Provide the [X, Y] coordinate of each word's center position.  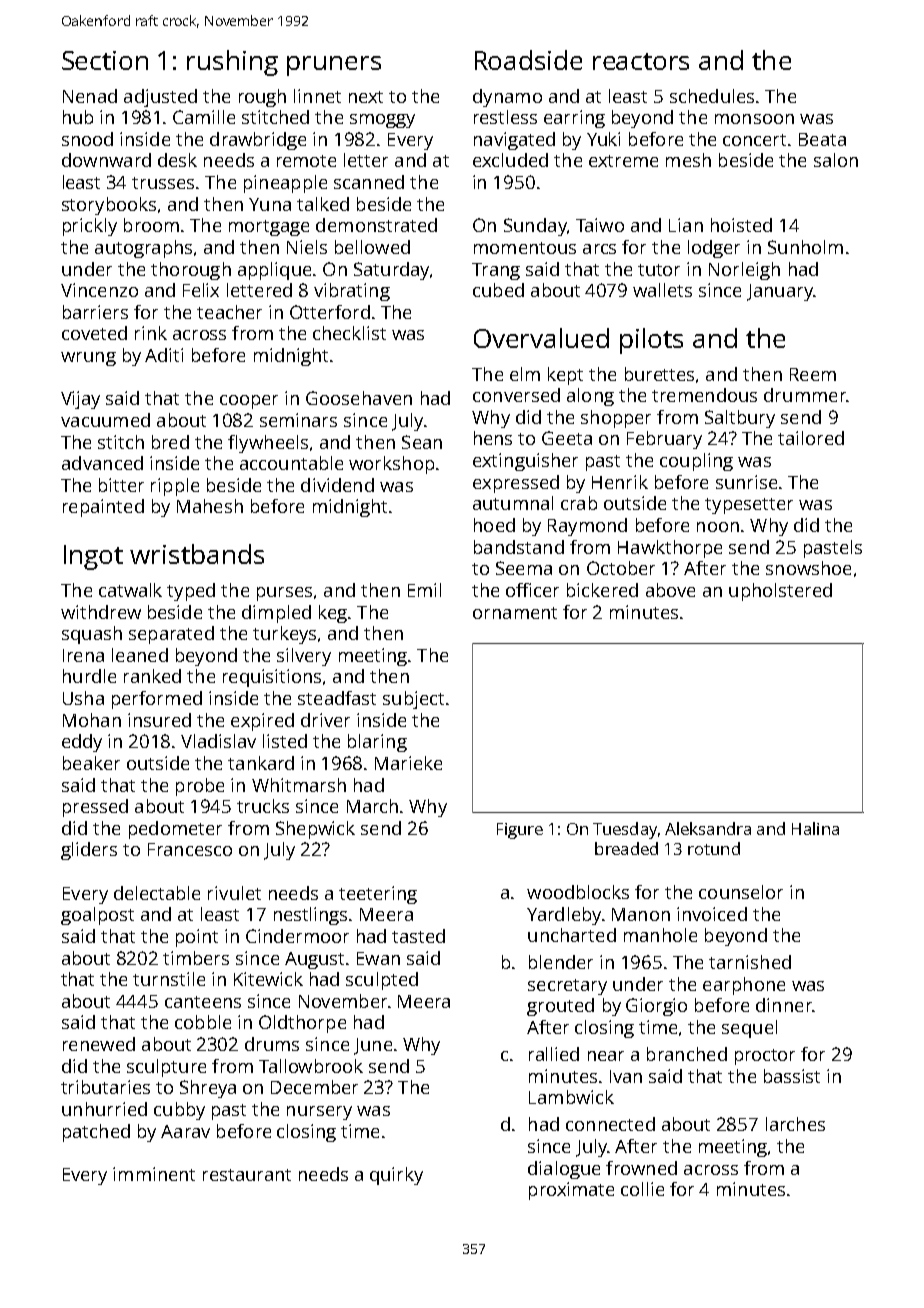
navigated [514, 141]
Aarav [185, 1131]
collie [642, 1189]
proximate [571, 1191]
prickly [90, 227]
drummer [805, 395]
